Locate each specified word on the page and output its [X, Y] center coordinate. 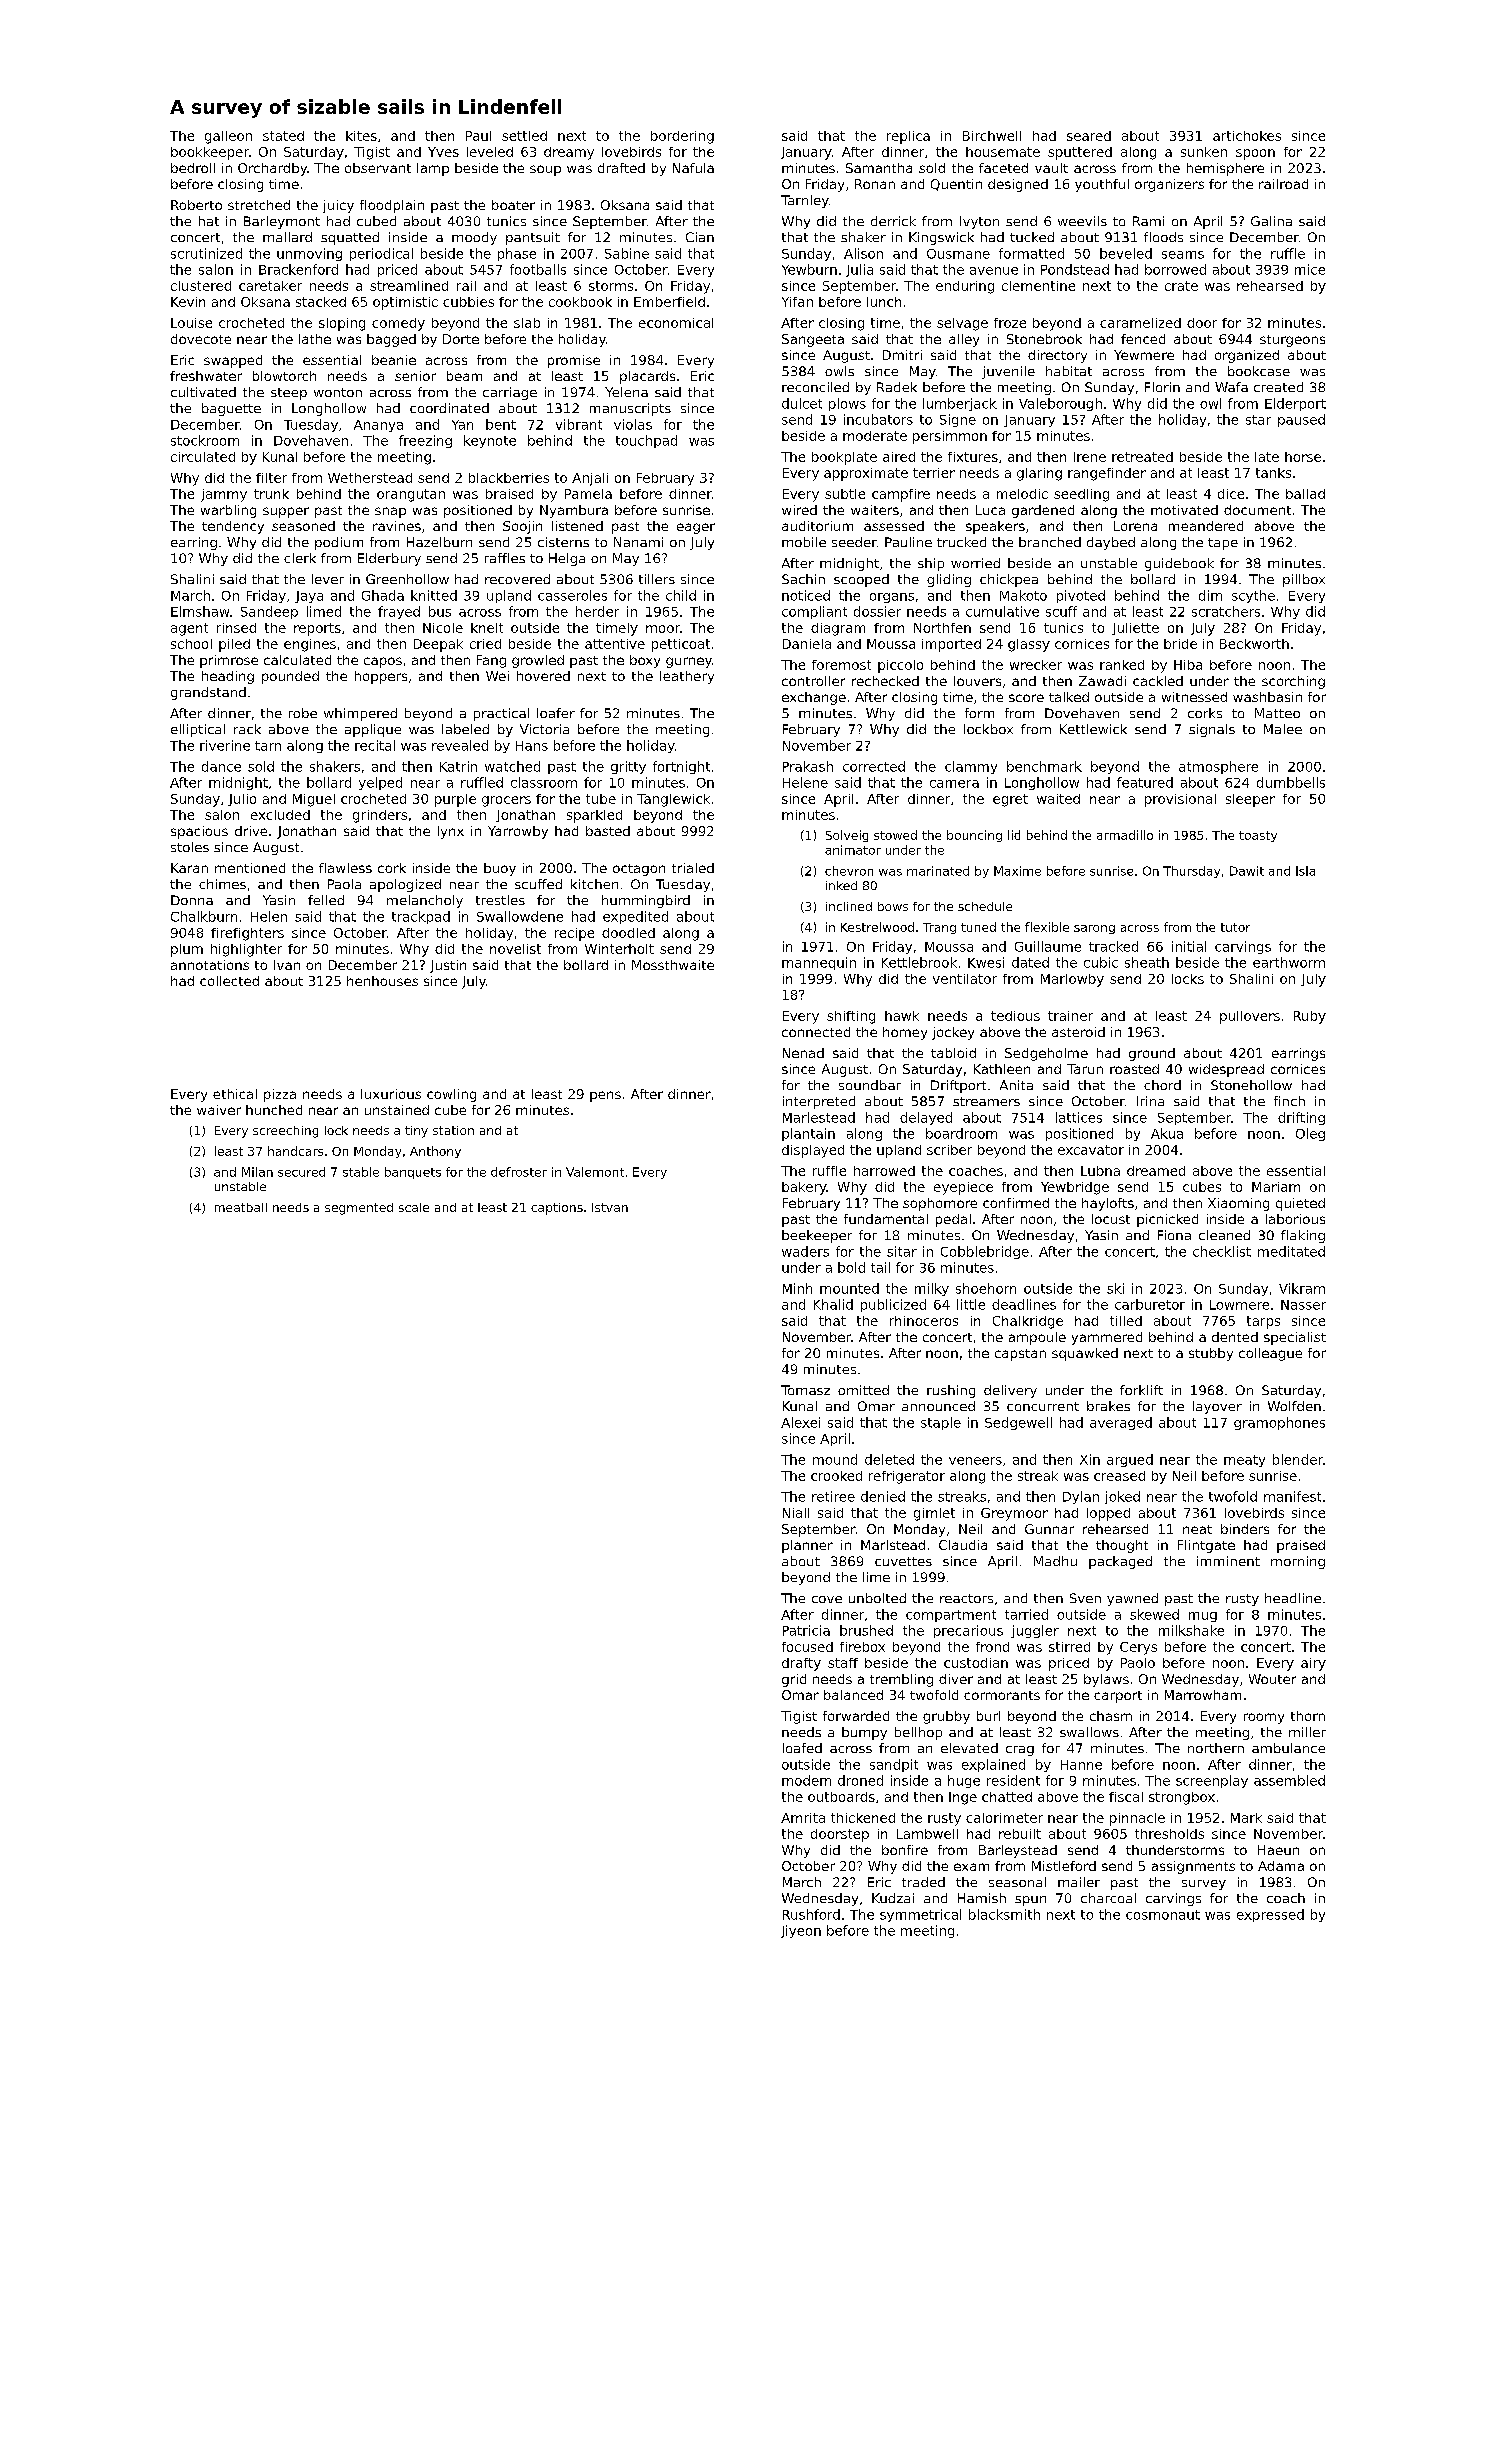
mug [1203, 1617]
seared [1089, 136]
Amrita [803, 1818]
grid [794, 1680]
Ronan [875, 184]
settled [524, 136]
